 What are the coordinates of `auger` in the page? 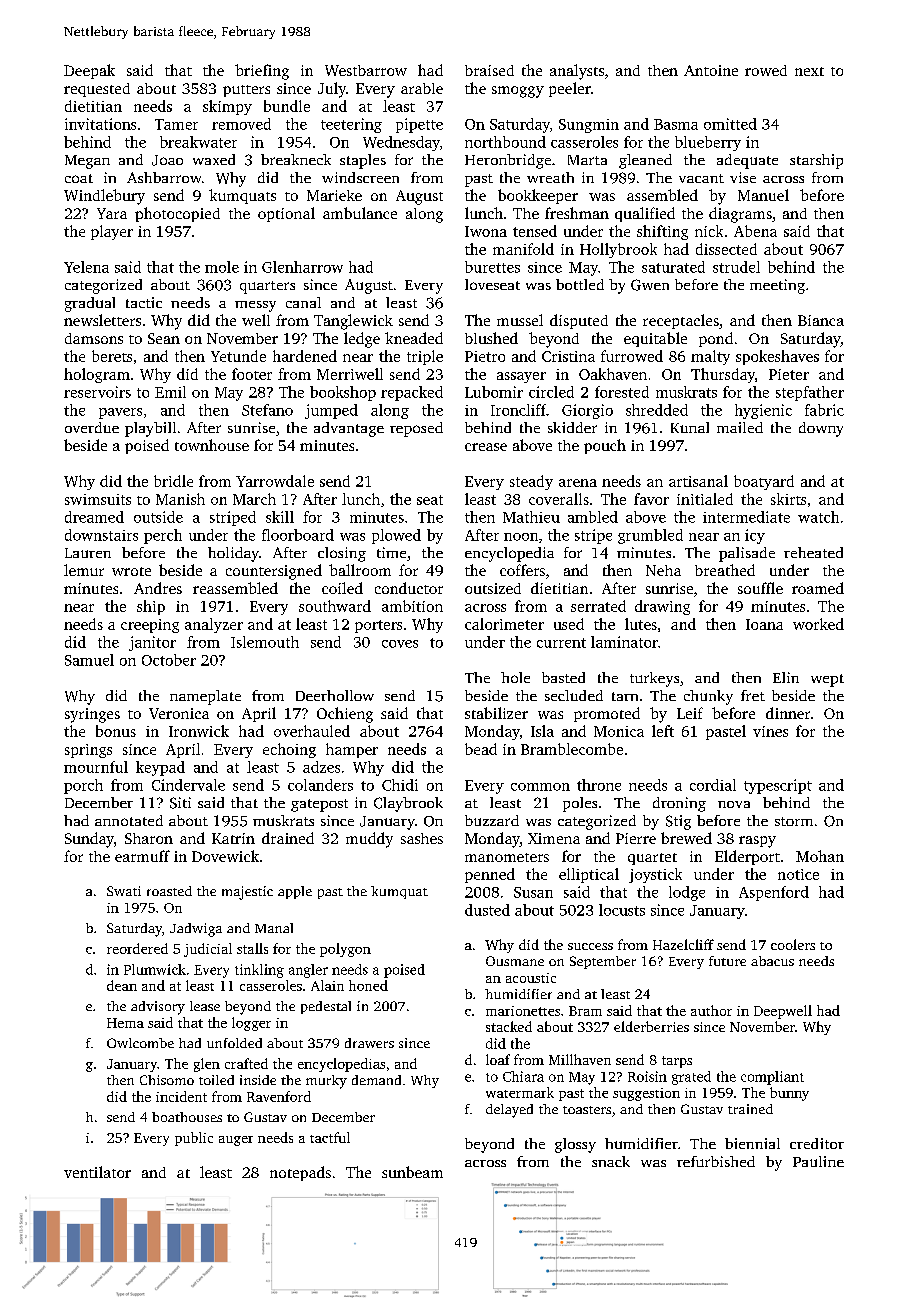 It's located at (236, 1141).
